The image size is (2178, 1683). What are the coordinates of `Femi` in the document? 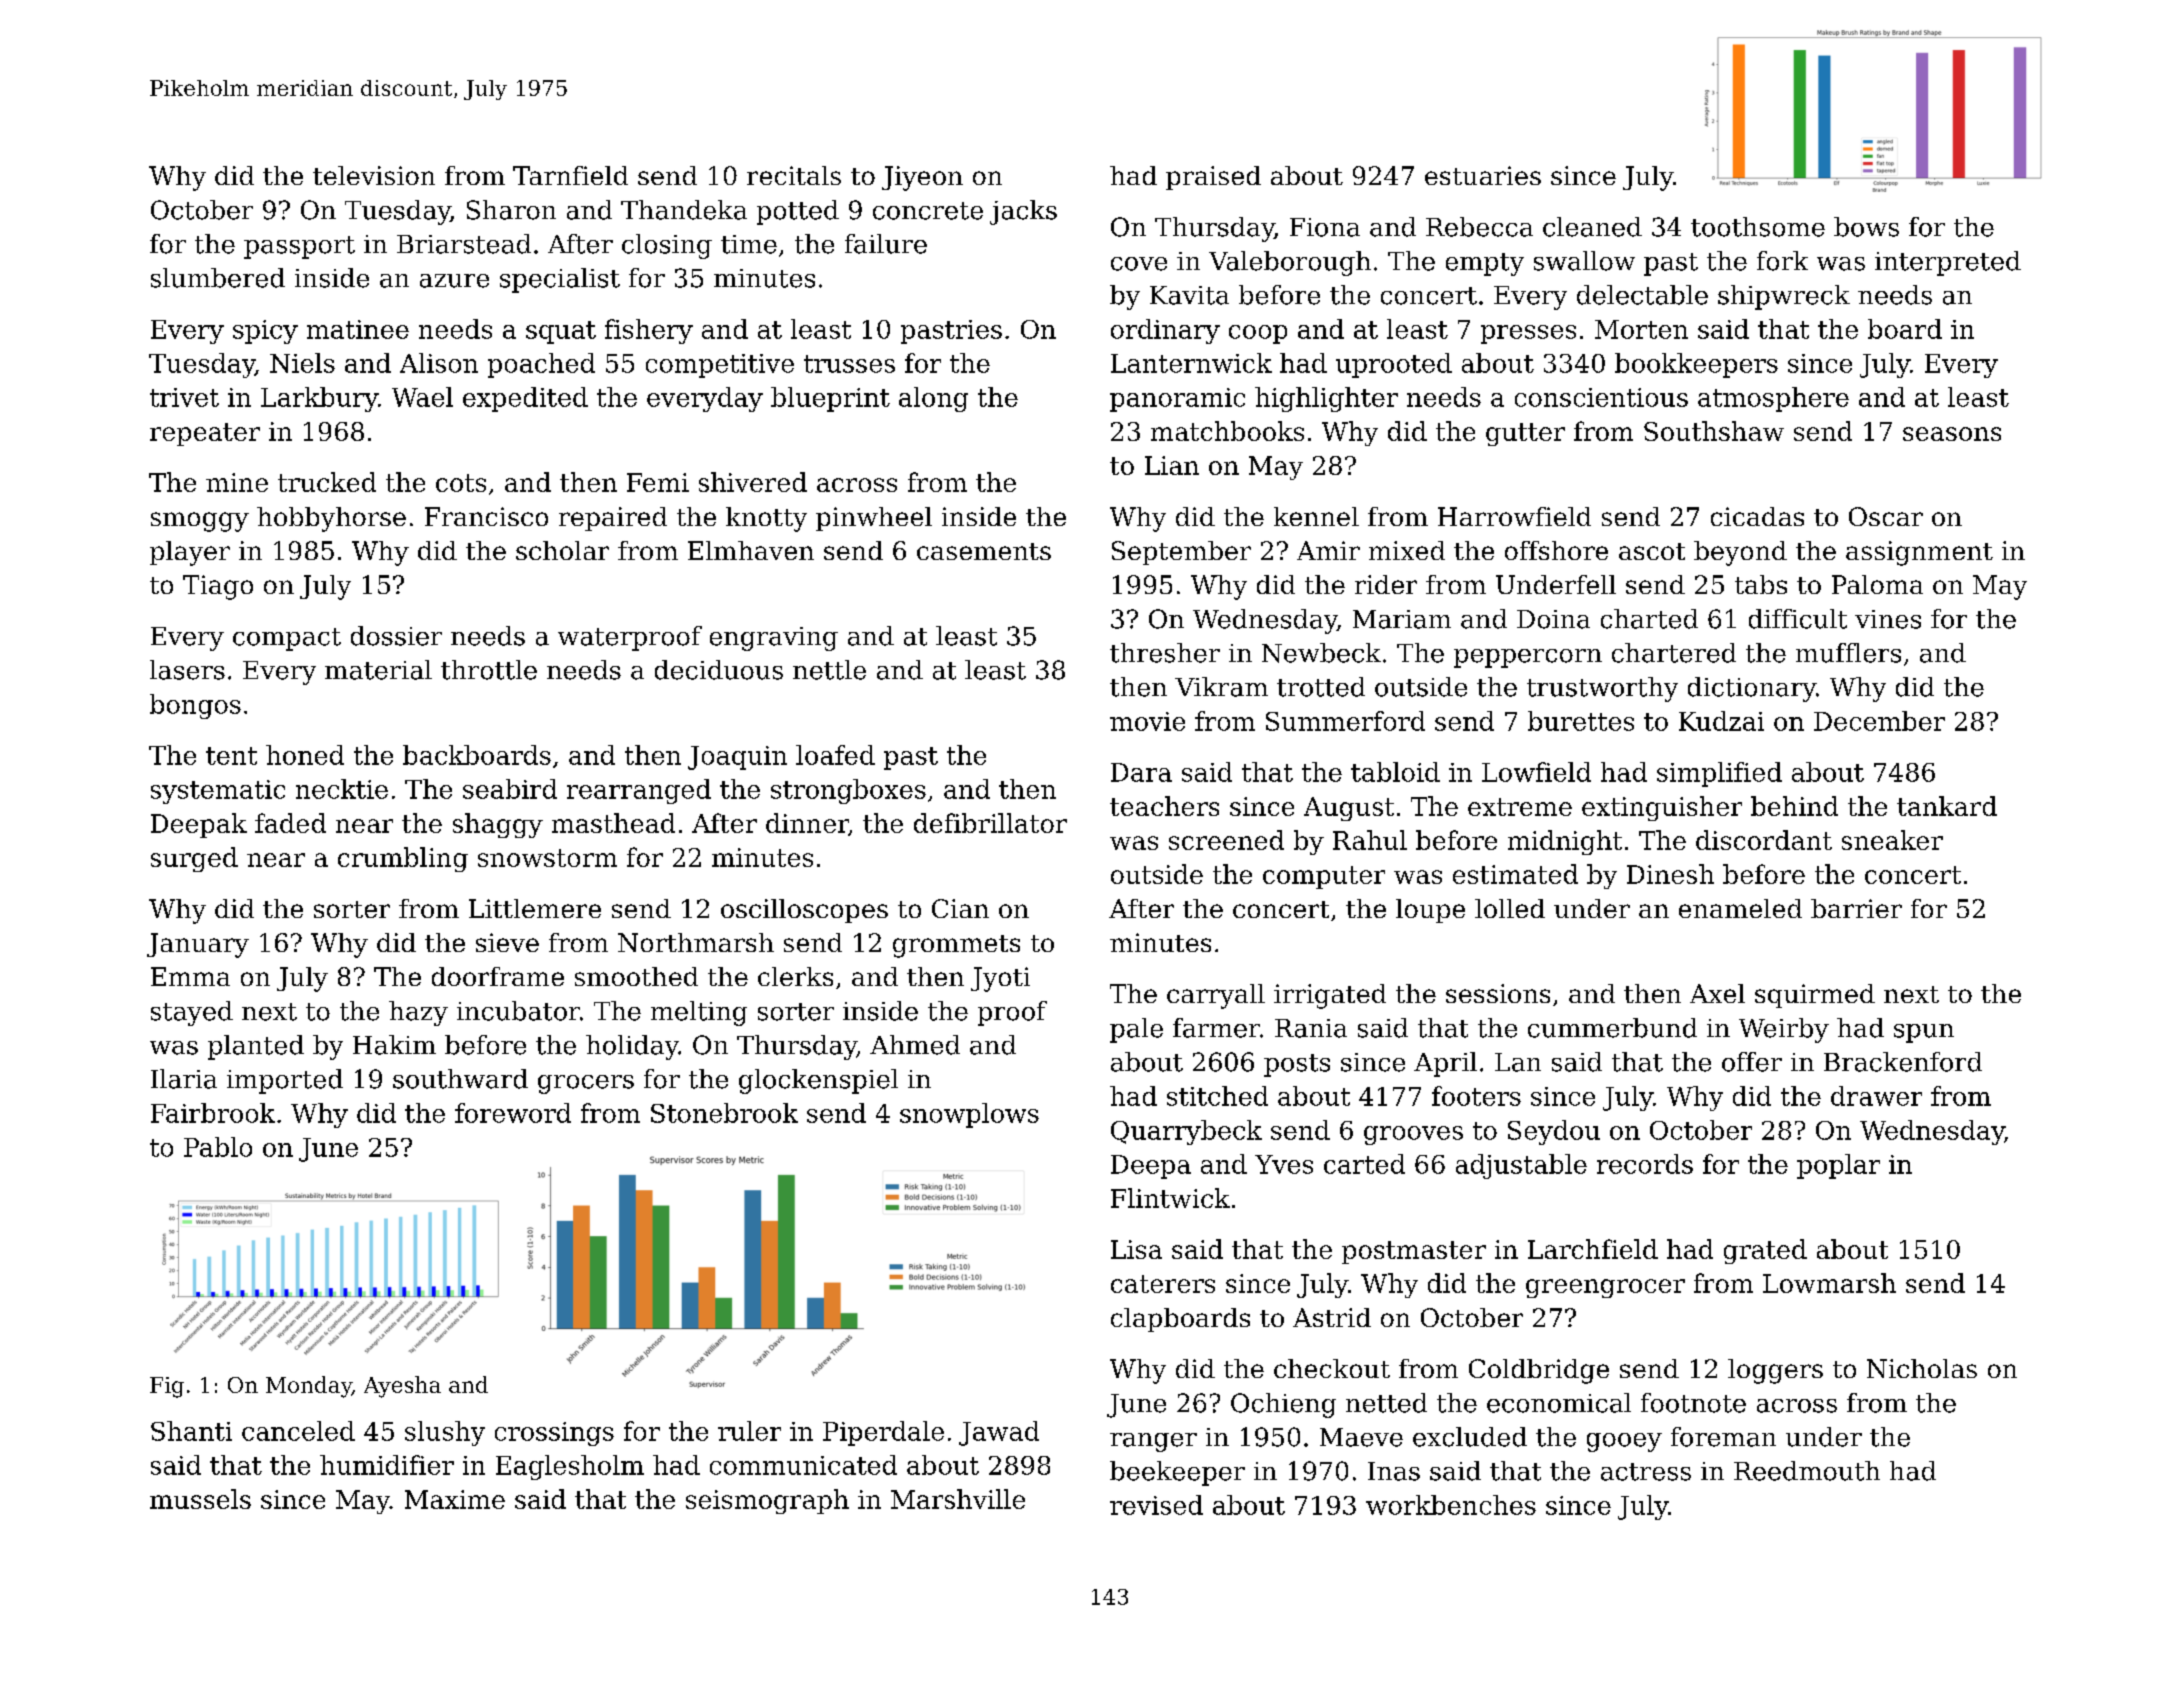 It's located at (658, 482).
